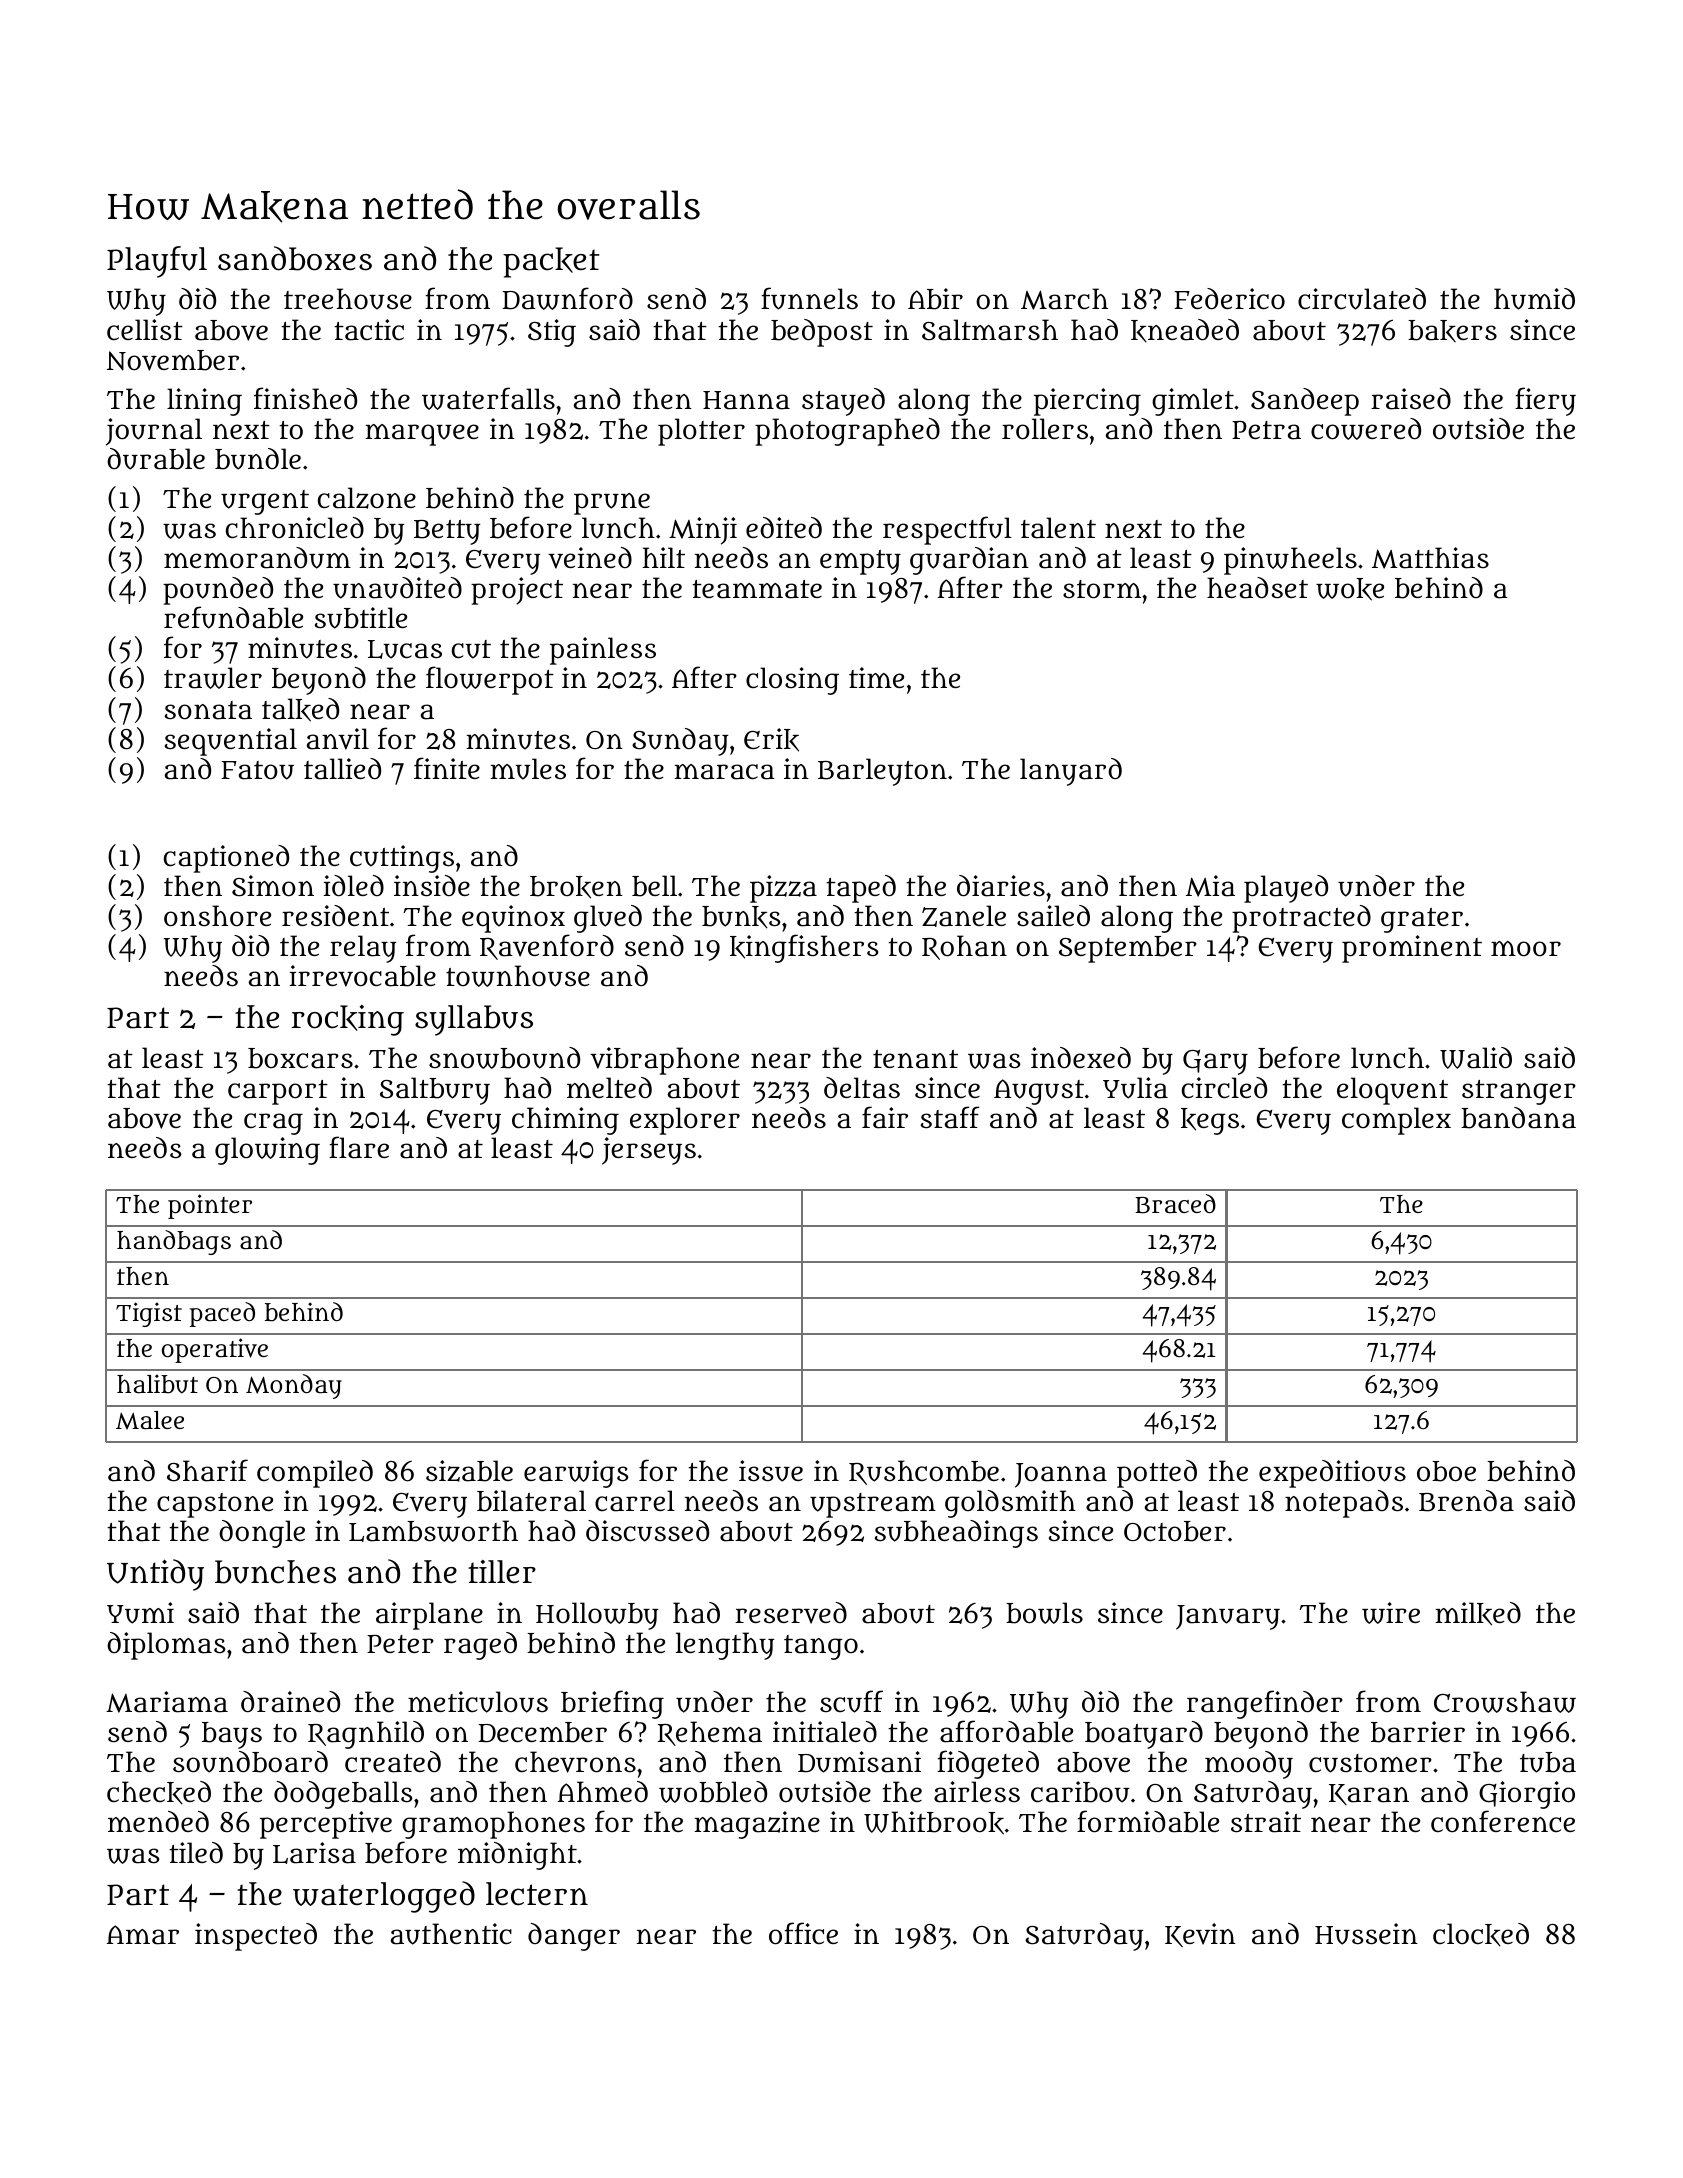 The width and height of the image is (1683, 2178). Describe the element at coordinates (1534, 299) in the image. I see `humid` at that location.
